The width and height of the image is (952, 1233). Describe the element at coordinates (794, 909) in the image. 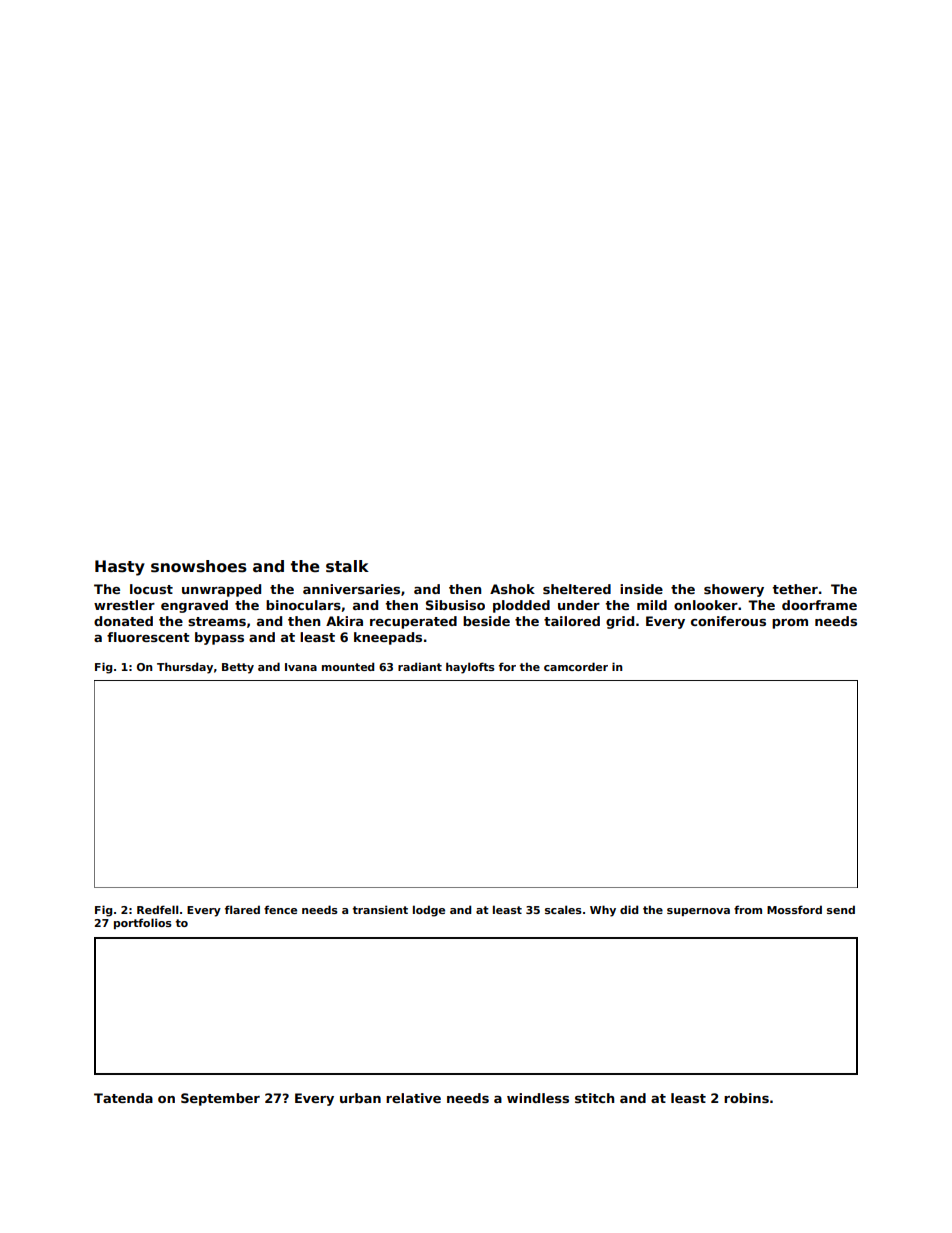

I see `Mossford` at that location.
